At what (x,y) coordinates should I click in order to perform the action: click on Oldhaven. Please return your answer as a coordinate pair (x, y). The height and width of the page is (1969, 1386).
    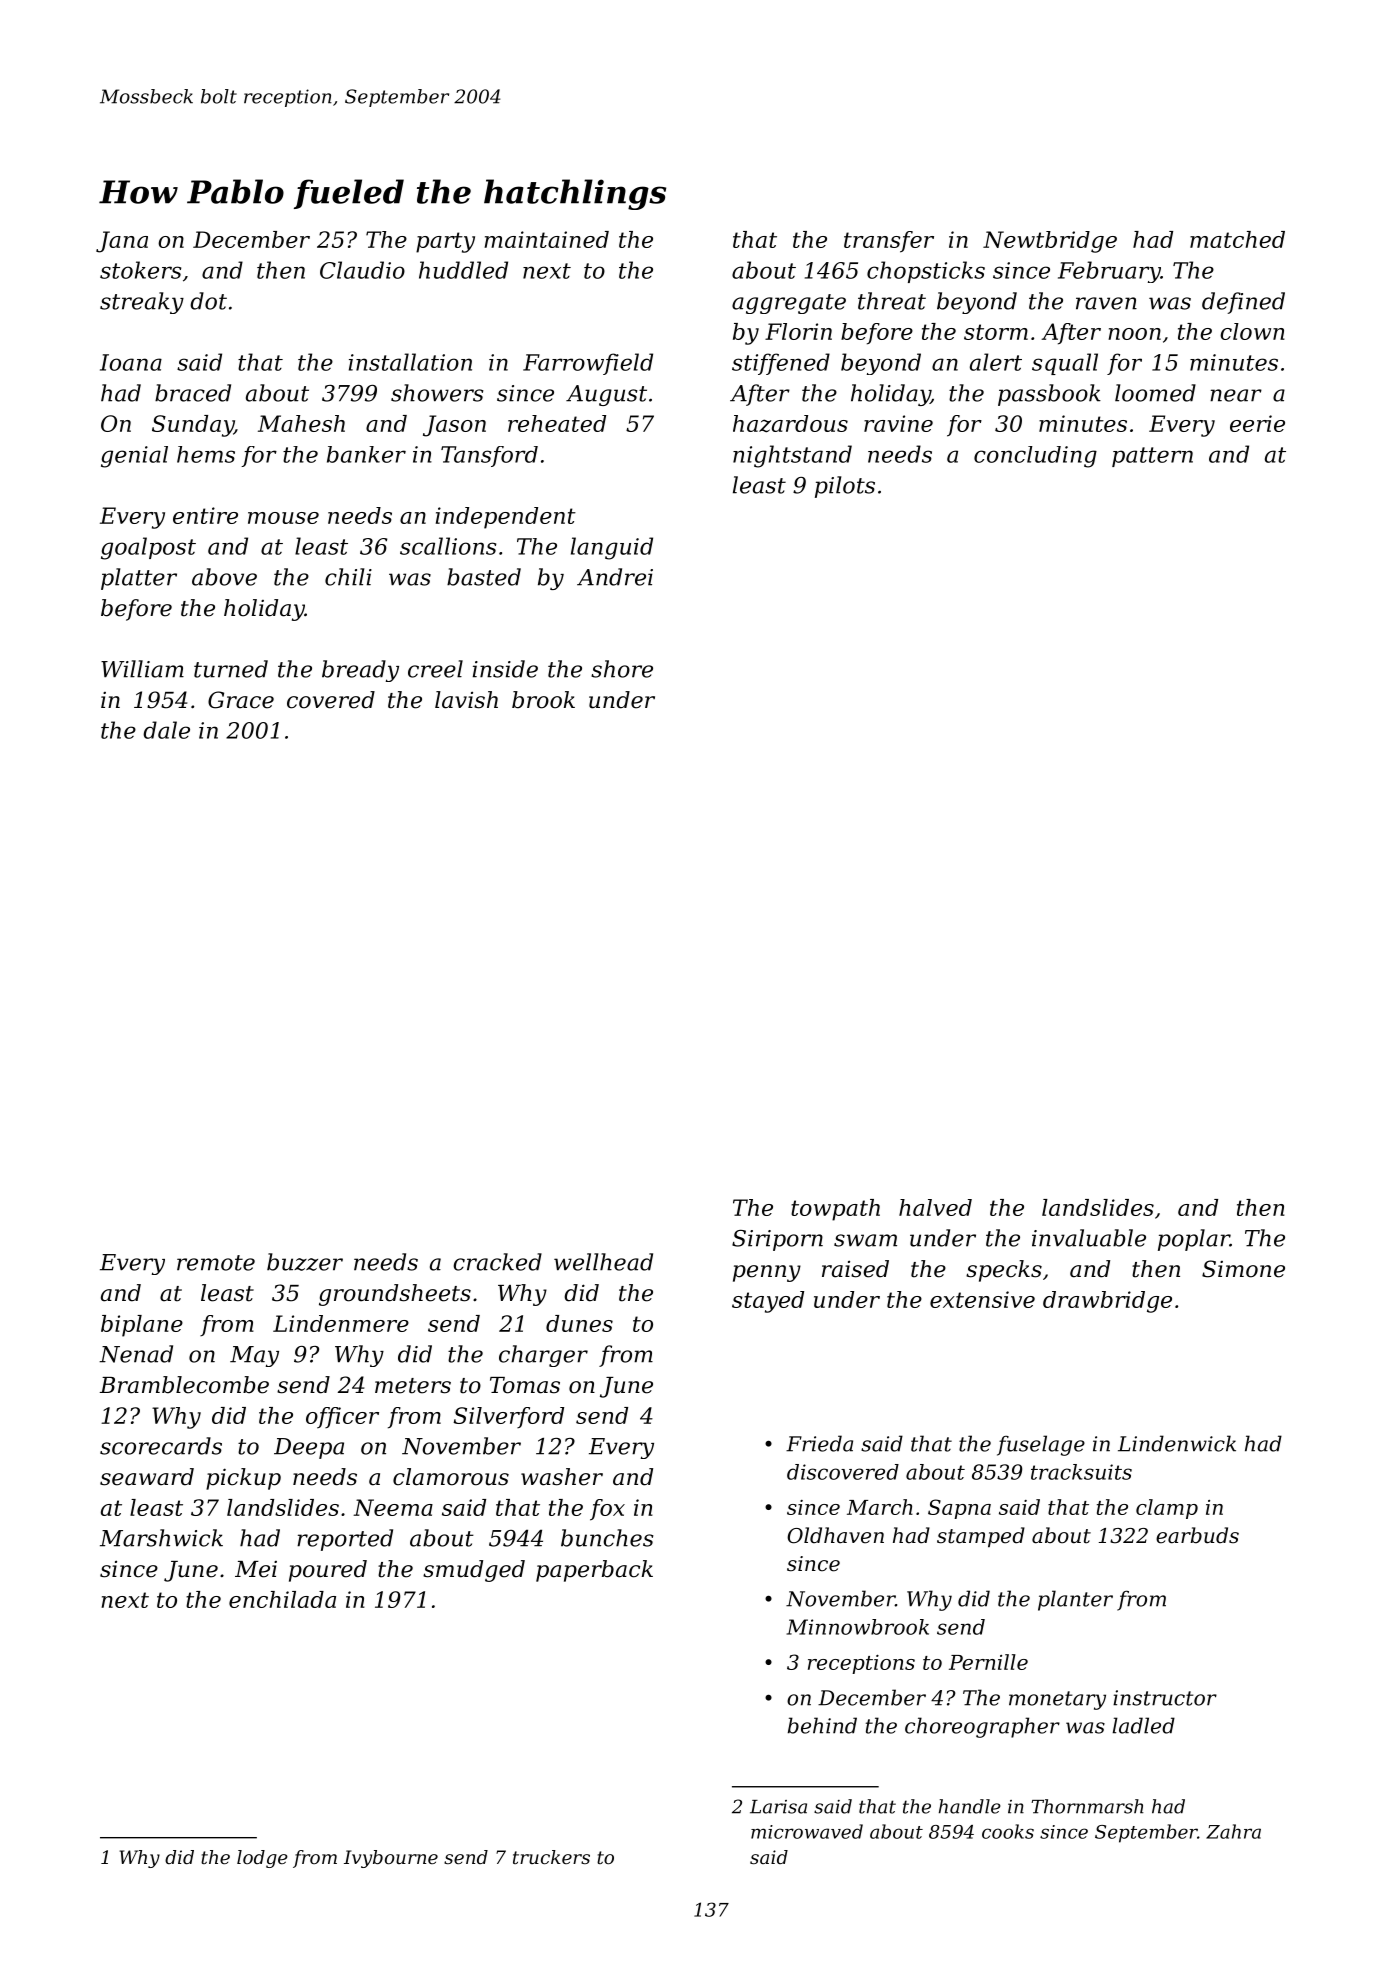
    Looking at the image, I should click on (835, 1535).
